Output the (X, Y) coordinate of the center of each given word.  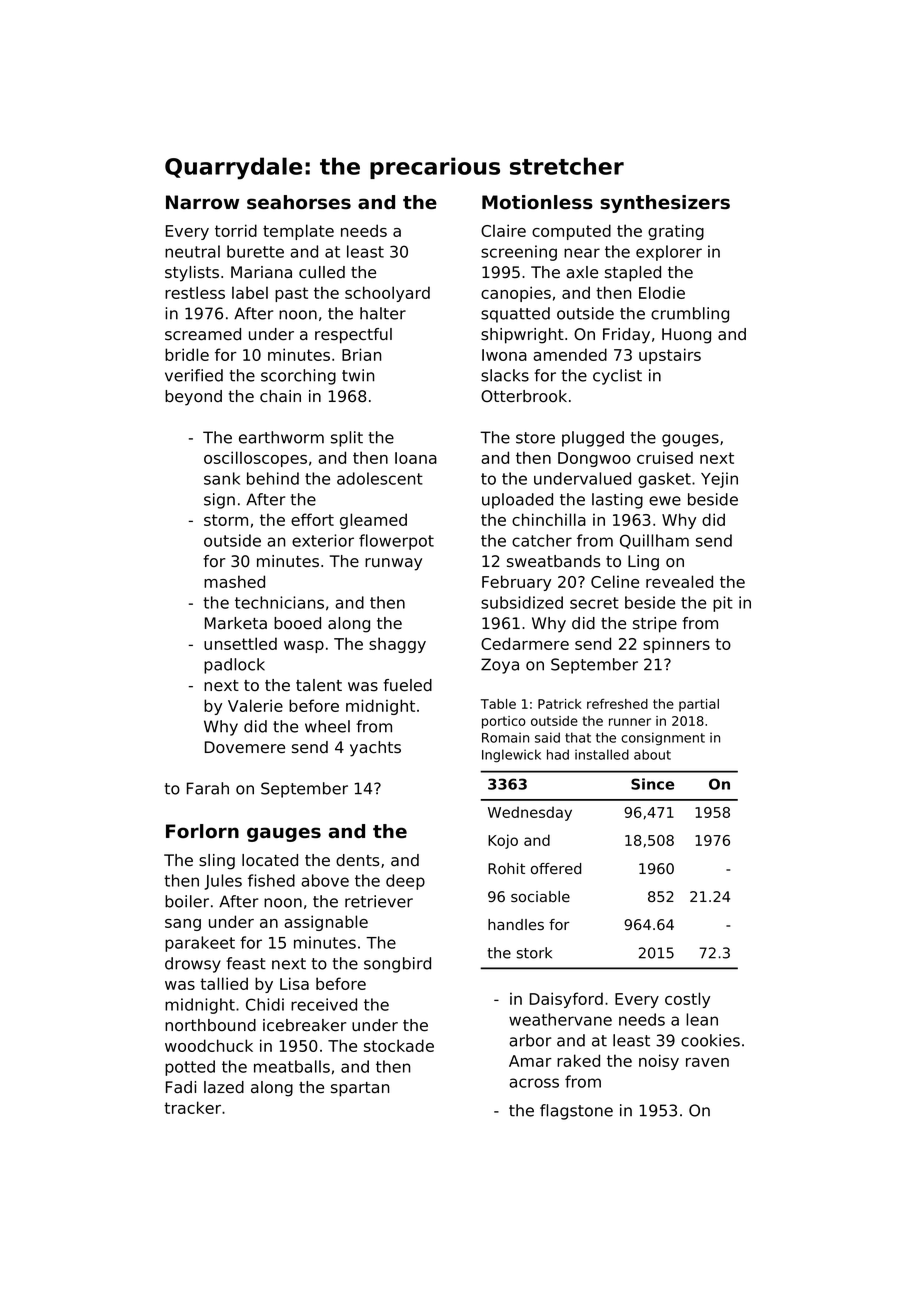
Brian (361, 354)
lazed (224, 1087)
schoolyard (387, 294)
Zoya (500, 666)
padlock (234, 666)
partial (699, 705)
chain (280, 396)
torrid (236, 230)
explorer (669, 253)
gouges (690, 440)
